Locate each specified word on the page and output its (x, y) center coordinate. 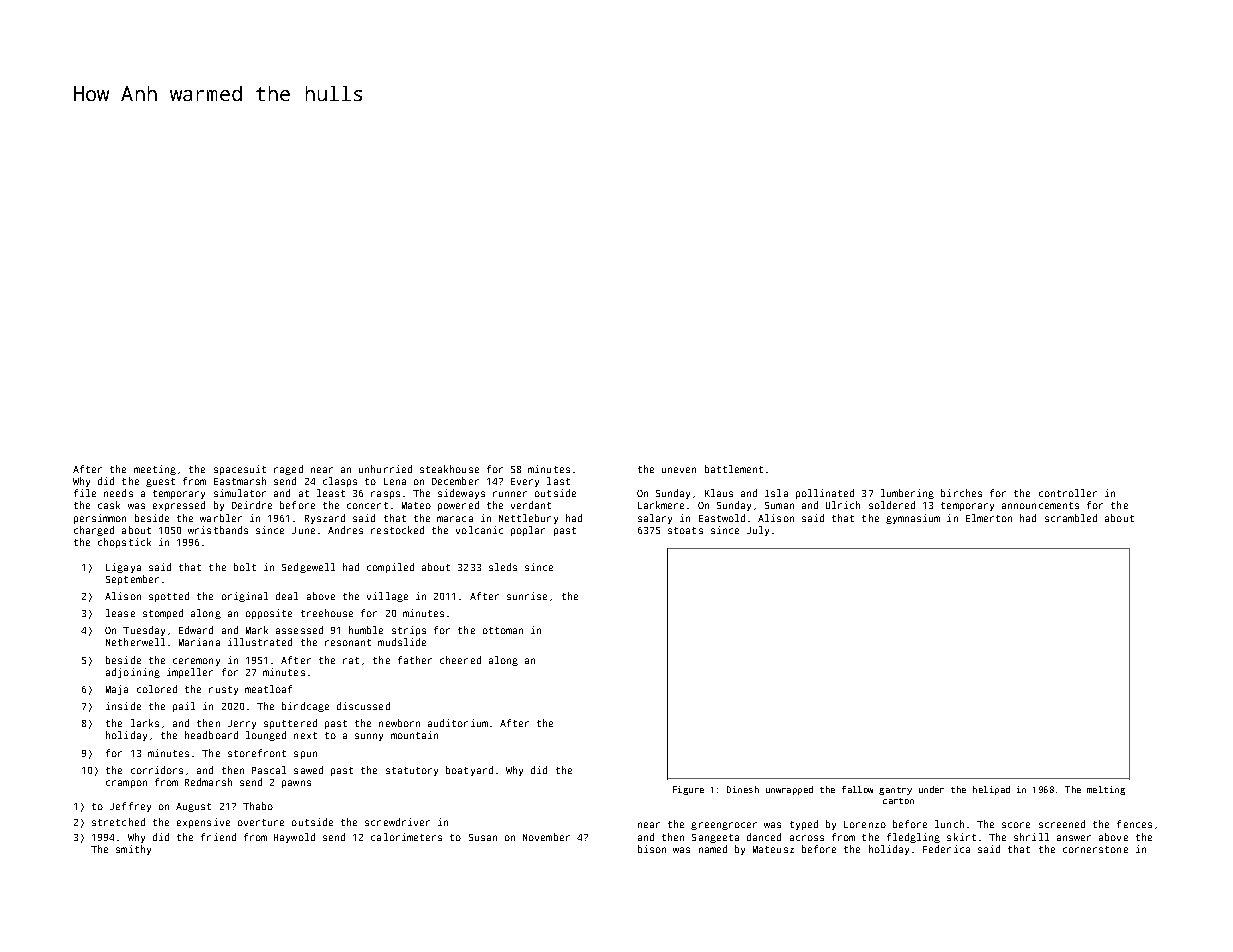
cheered (460, 660)
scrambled (1071, 518)
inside (123, 706)
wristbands (218, 530)
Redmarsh (208, 782)
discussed (363, 706)
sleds (503, 567)
